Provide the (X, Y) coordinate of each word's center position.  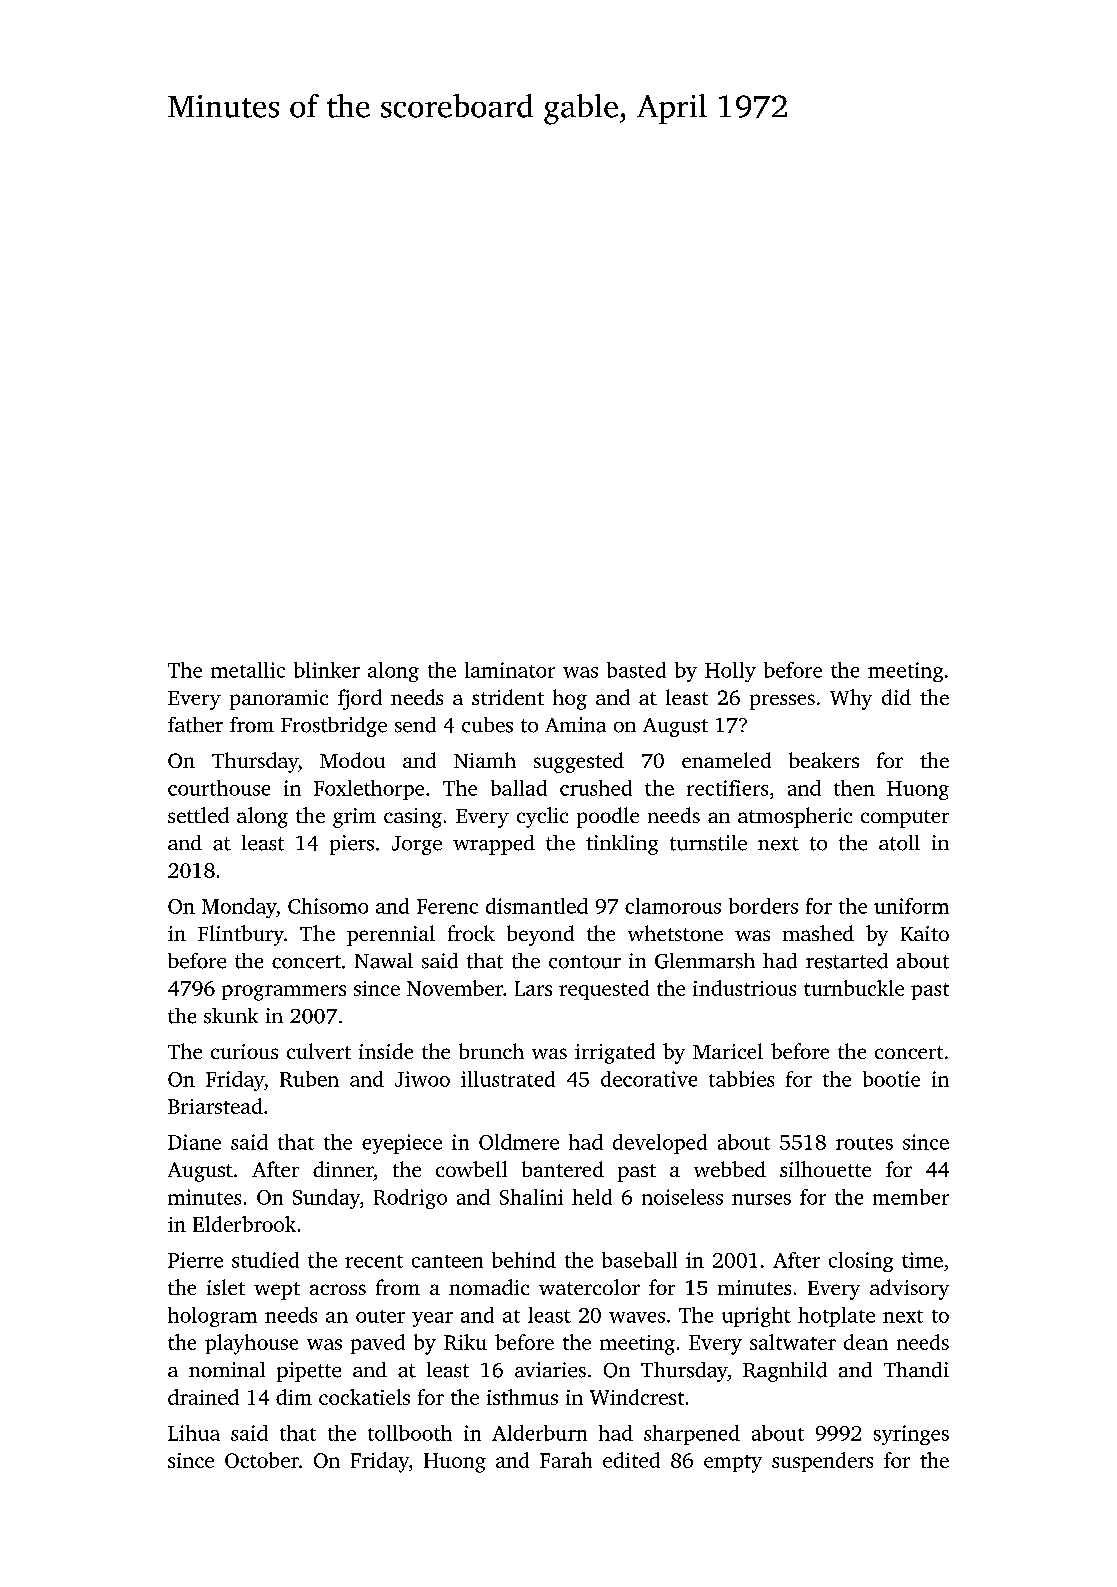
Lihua (194, 1433)
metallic (248, 670)
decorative (649, 1079)
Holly (730, 672)
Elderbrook (244, 1224)
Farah (566, 1460)
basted (636, 670)
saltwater (793, 1342)
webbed (730, 1169)
